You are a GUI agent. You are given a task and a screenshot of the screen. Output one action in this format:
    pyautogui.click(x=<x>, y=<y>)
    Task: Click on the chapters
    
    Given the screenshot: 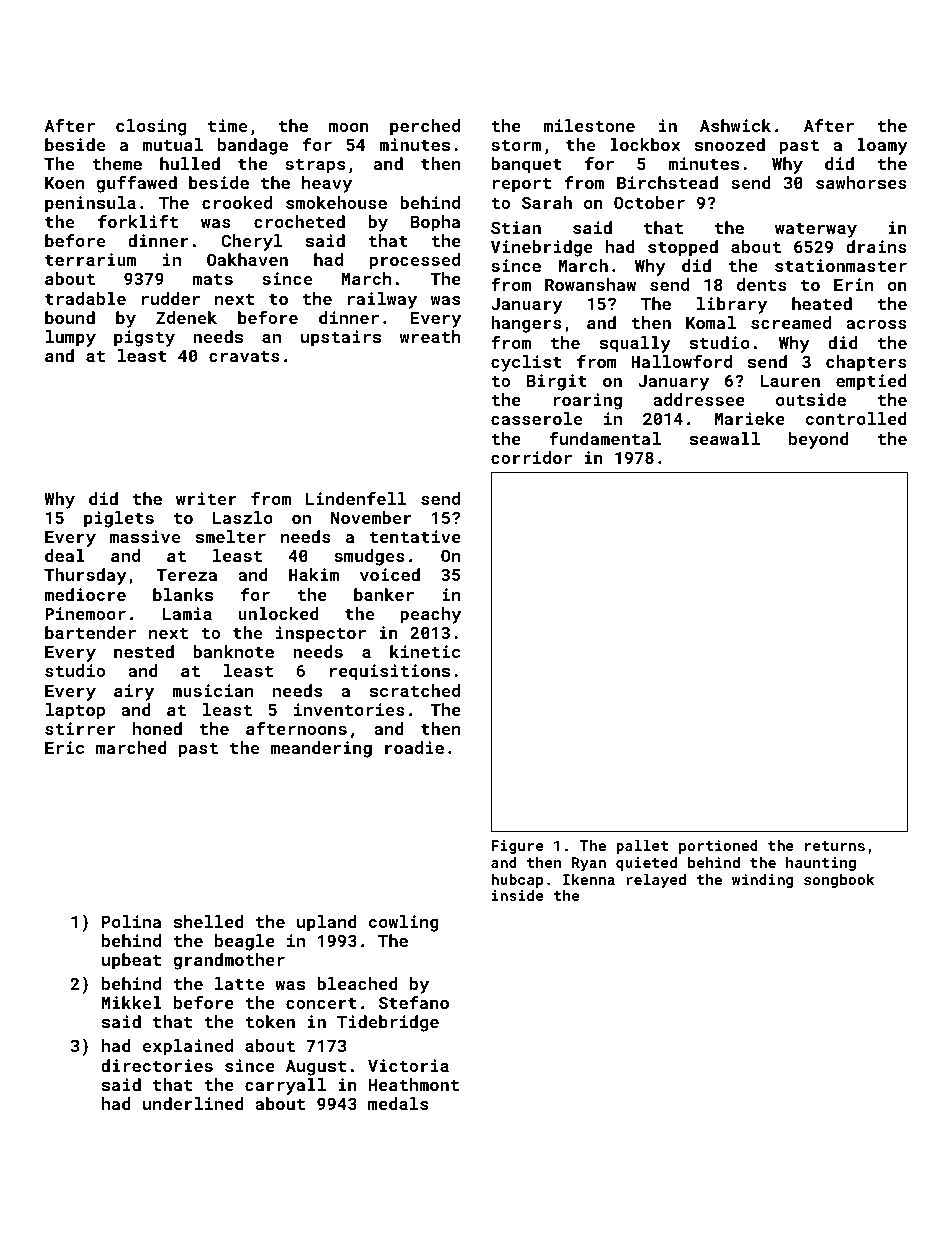 What is the action you would take?
    pyautogui.click(x=866, y=363)
